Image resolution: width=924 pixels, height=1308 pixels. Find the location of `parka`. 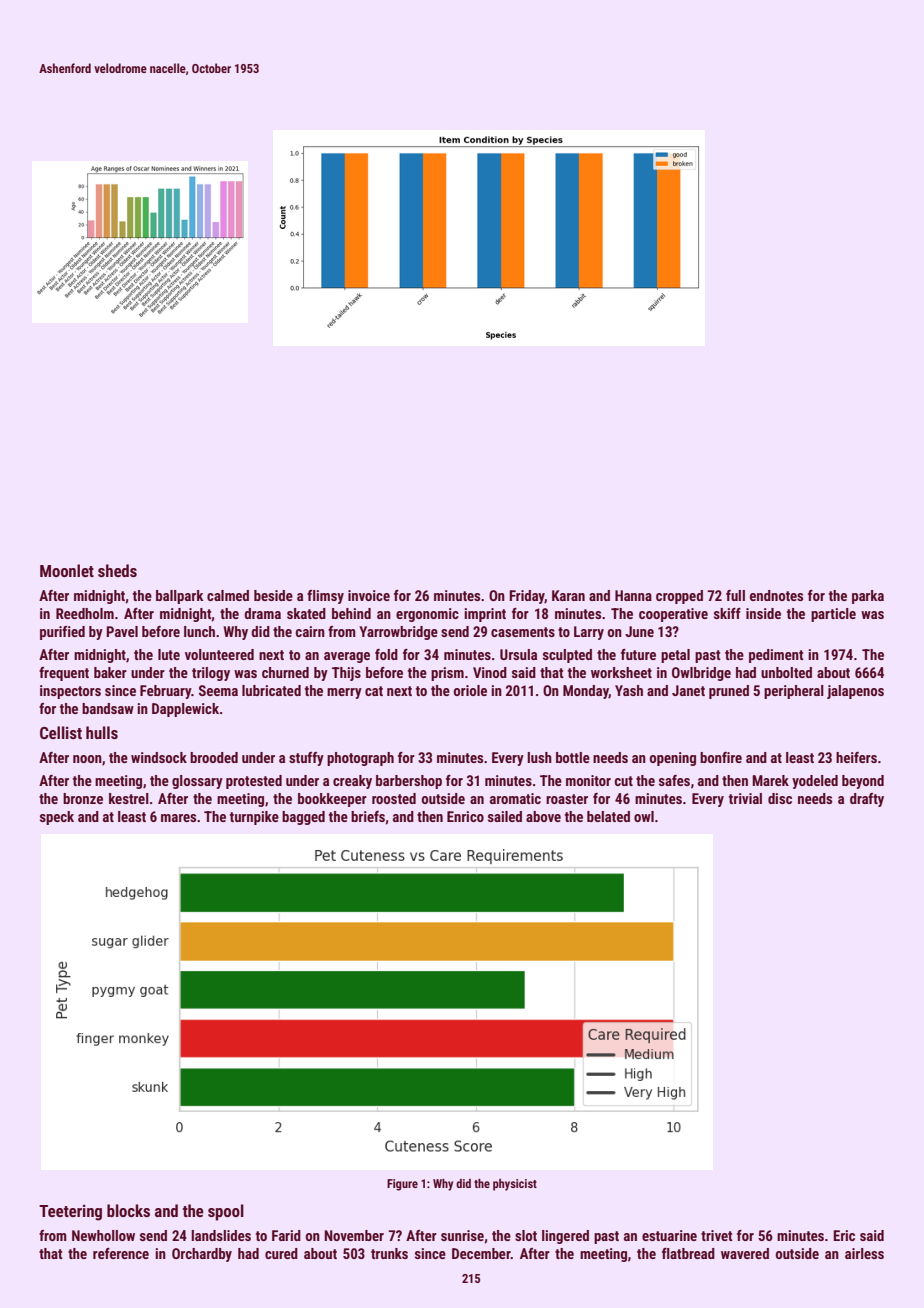

parka is located at coordinates (868, 597).
